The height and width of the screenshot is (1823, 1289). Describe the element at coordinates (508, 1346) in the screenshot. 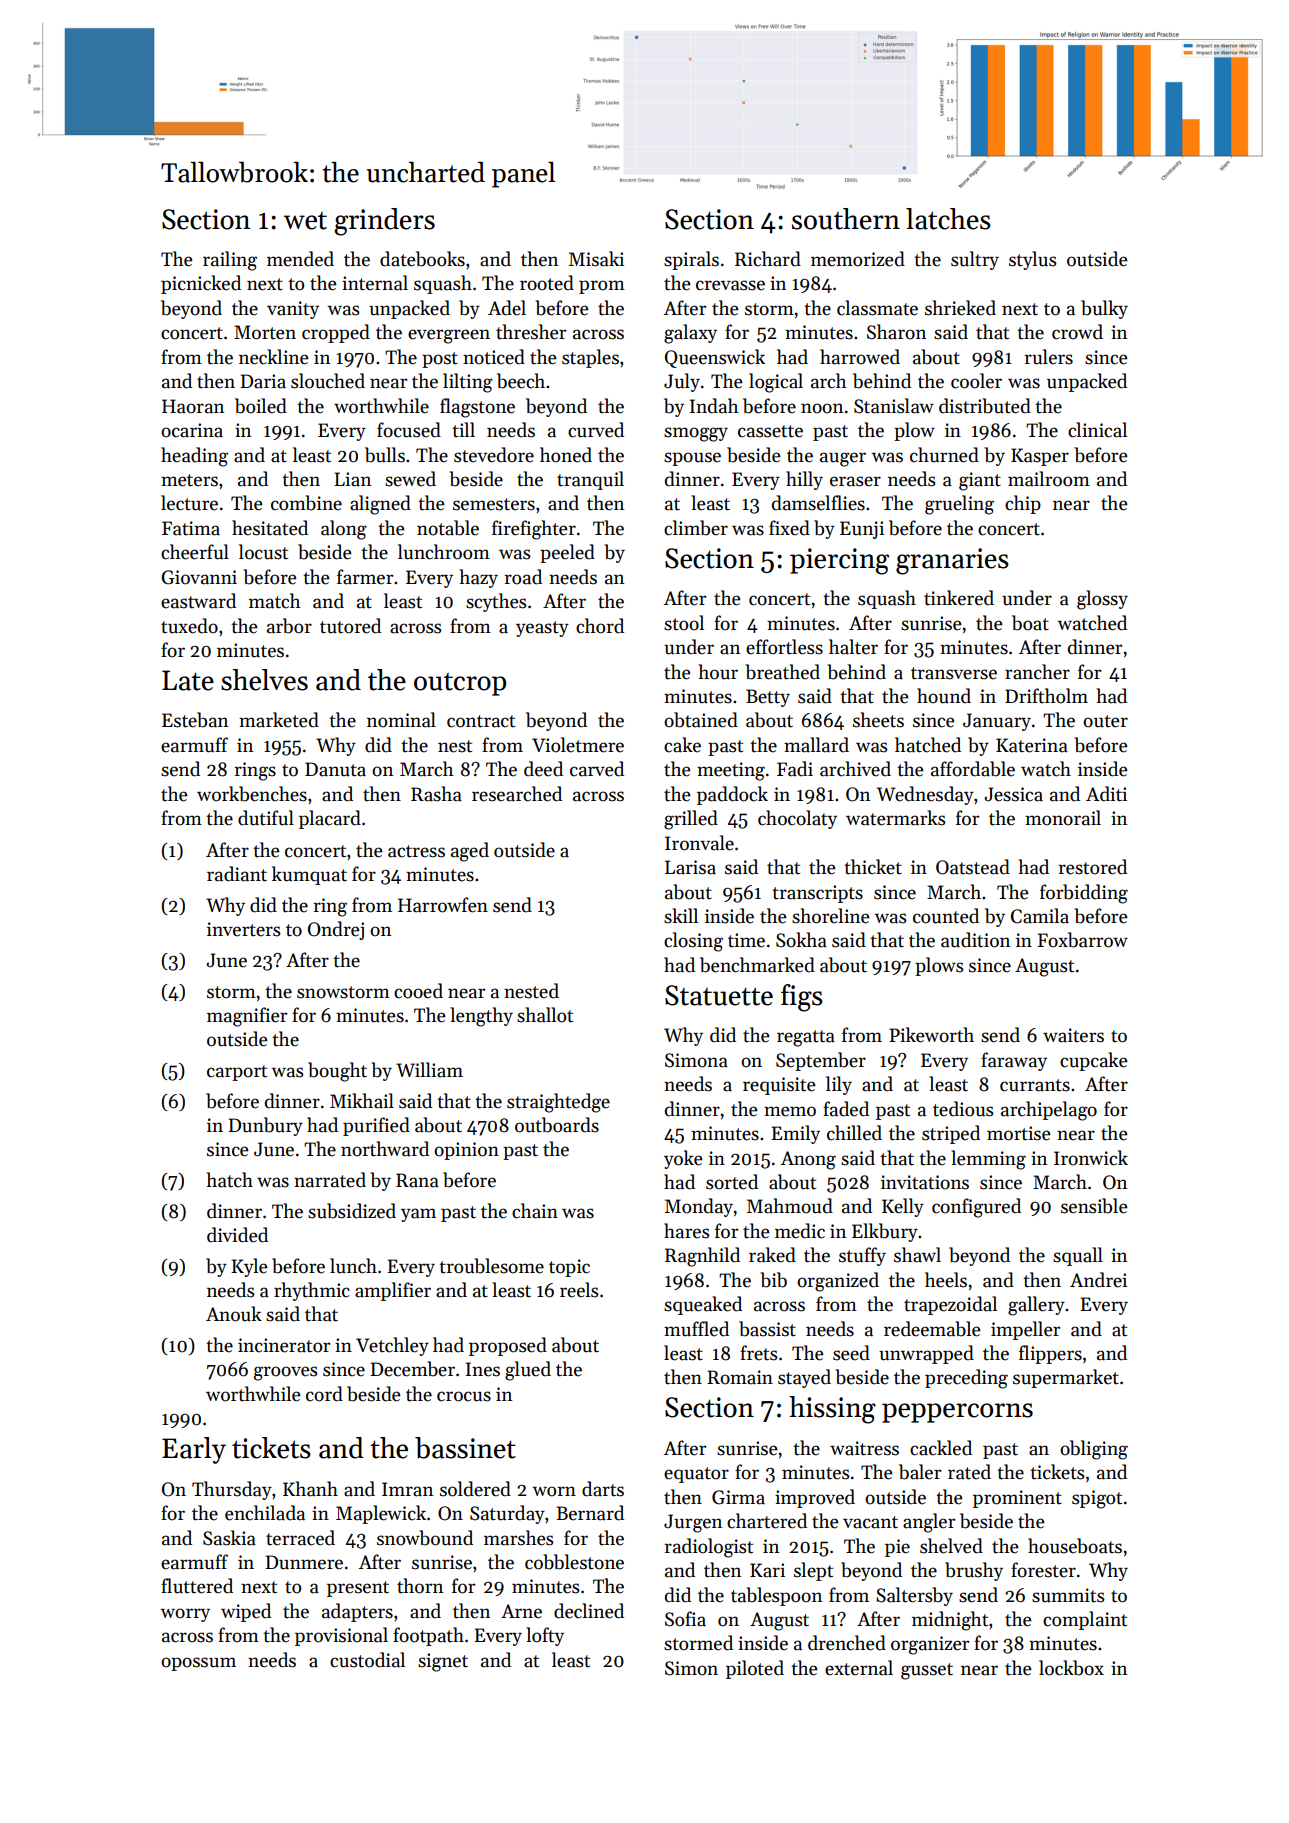

I see `proposed` at that location.
